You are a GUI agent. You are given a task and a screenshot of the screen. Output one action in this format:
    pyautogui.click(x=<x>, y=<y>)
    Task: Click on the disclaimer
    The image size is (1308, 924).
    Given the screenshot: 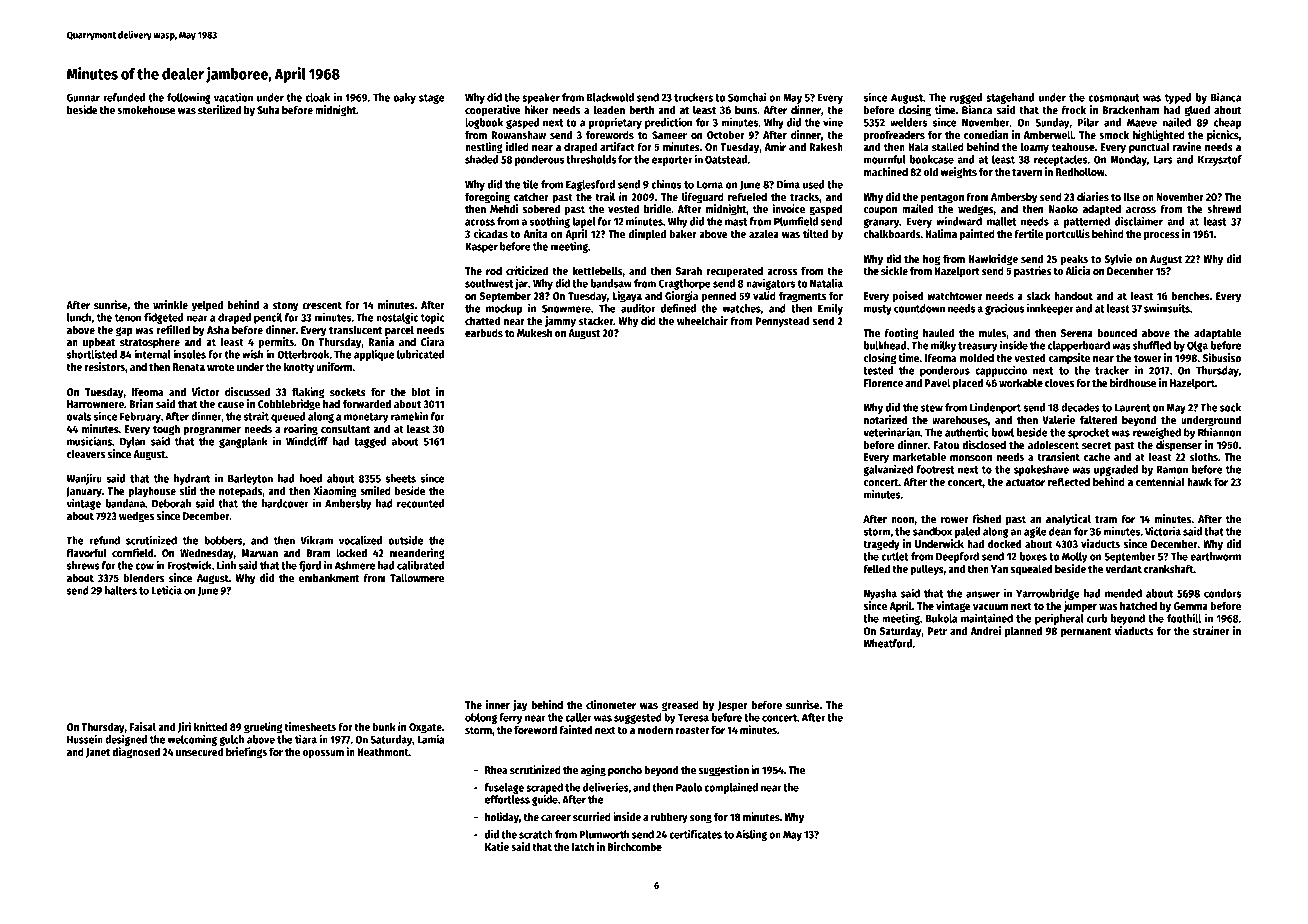 What is the action you would take?
    pyautogui.click(x=1139, y=221)
